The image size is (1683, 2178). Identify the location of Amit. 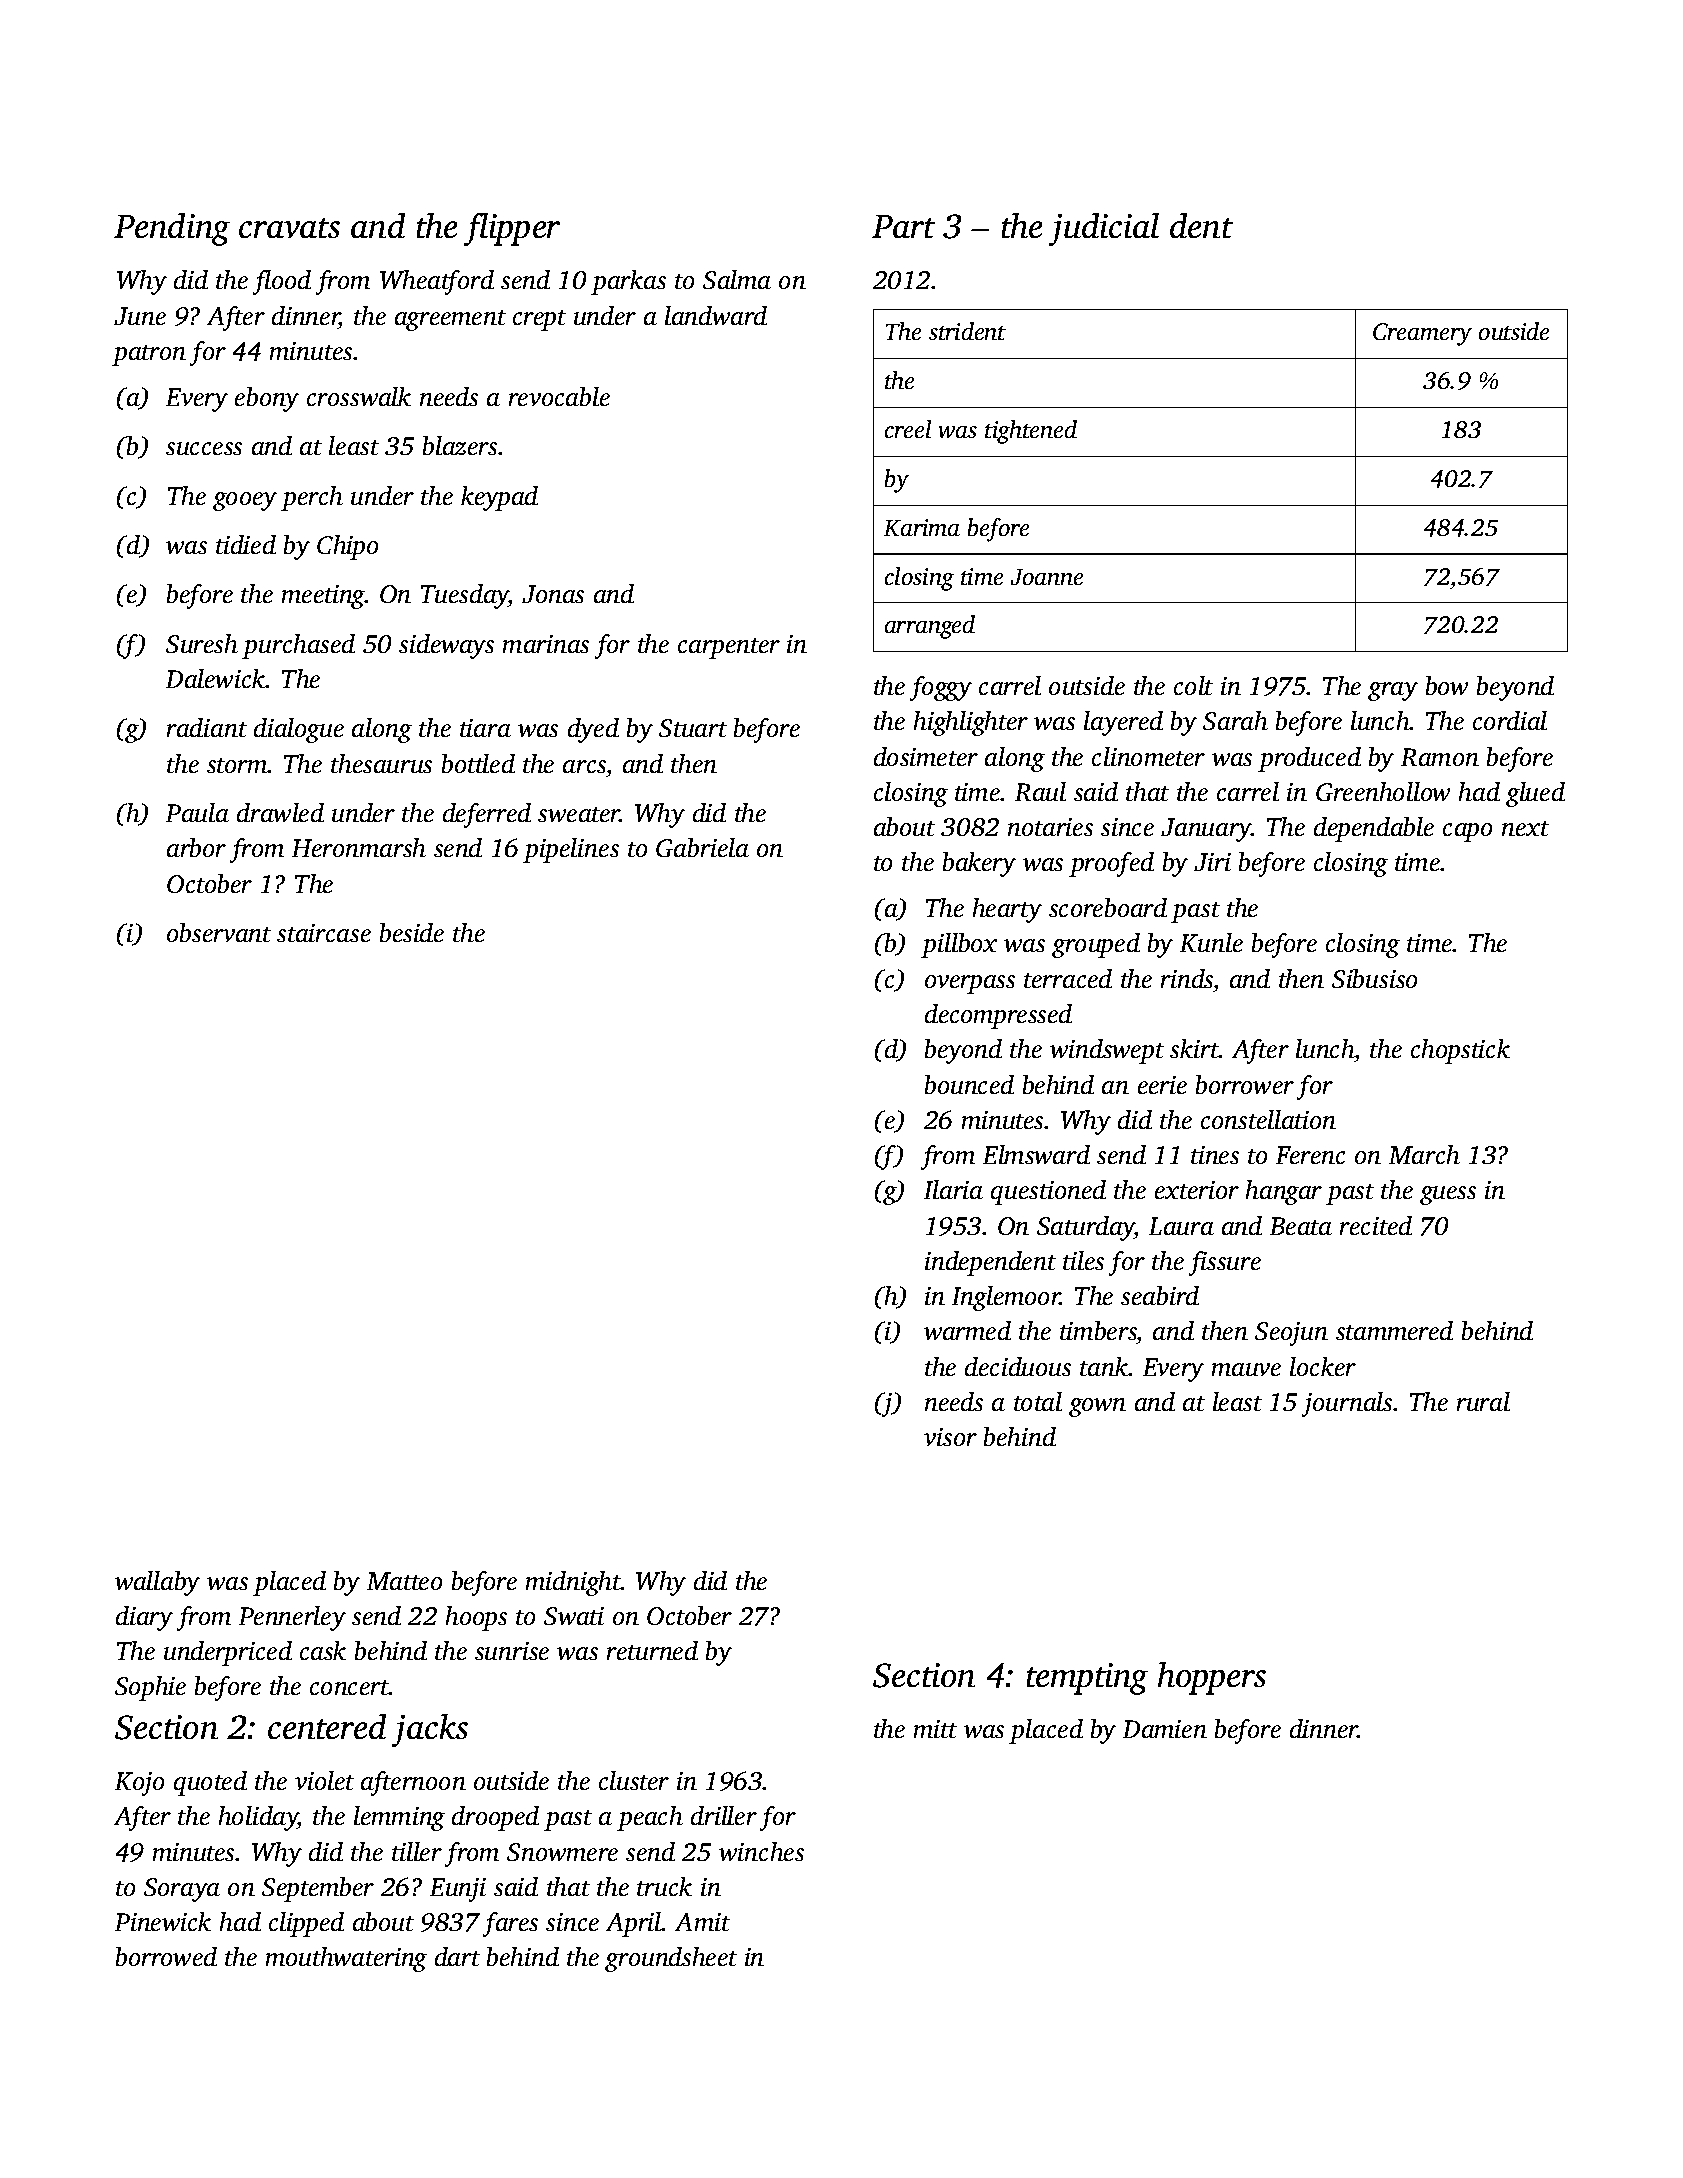
(702, 1922).
